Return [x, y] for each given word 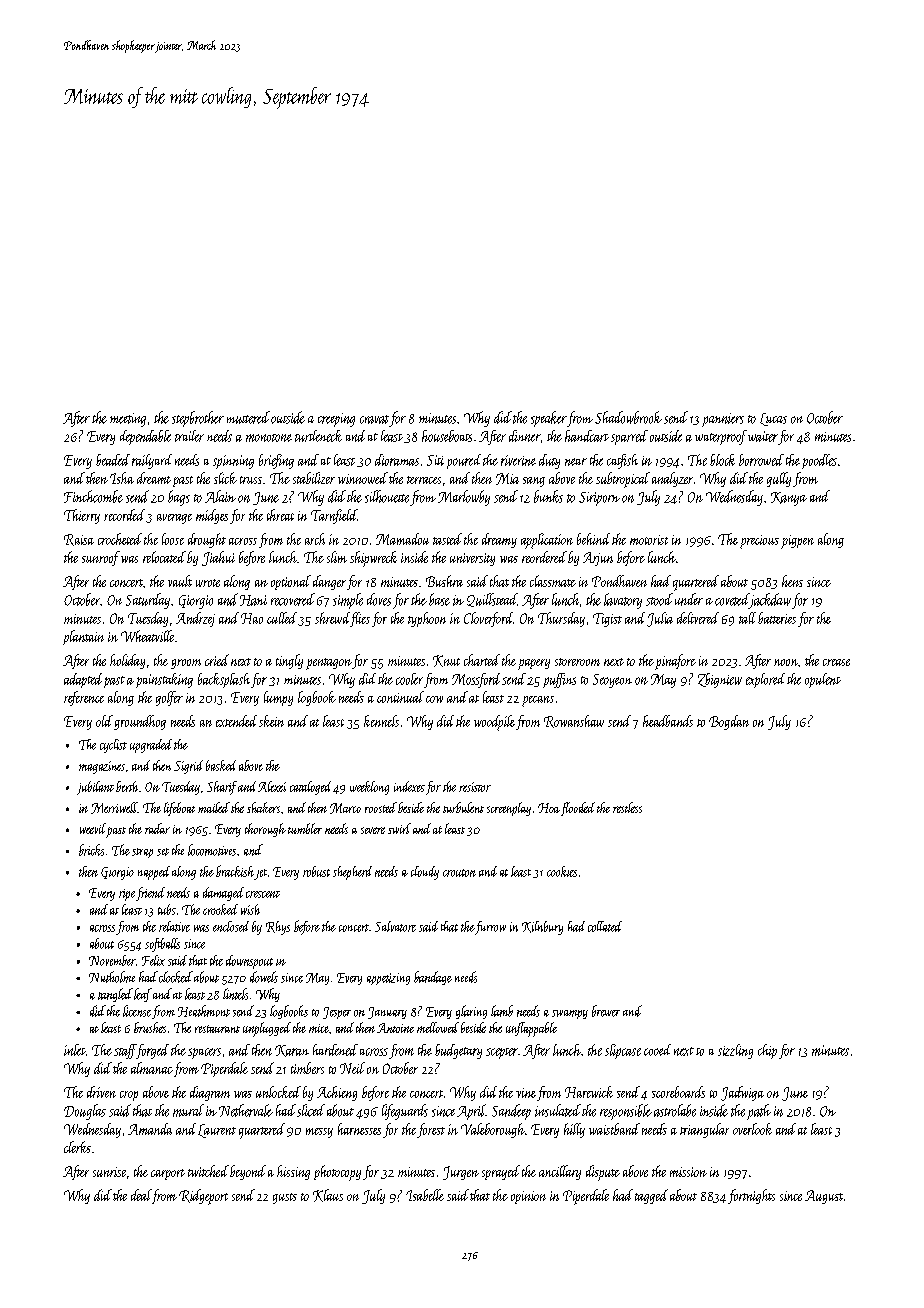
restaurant [217, 1029]
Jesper [337, 1013]
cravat [374, 419]
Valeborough [493, 1130]
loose [173, 539]
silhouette [387, 496]
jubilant [95, 788]
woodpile [494, 723]
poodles [819, 461]
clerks [77, 1147]
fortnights [751, 1196]
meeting [128, 420]
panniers [723, 420]
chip [767, 1051]
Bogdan [729, 722]
